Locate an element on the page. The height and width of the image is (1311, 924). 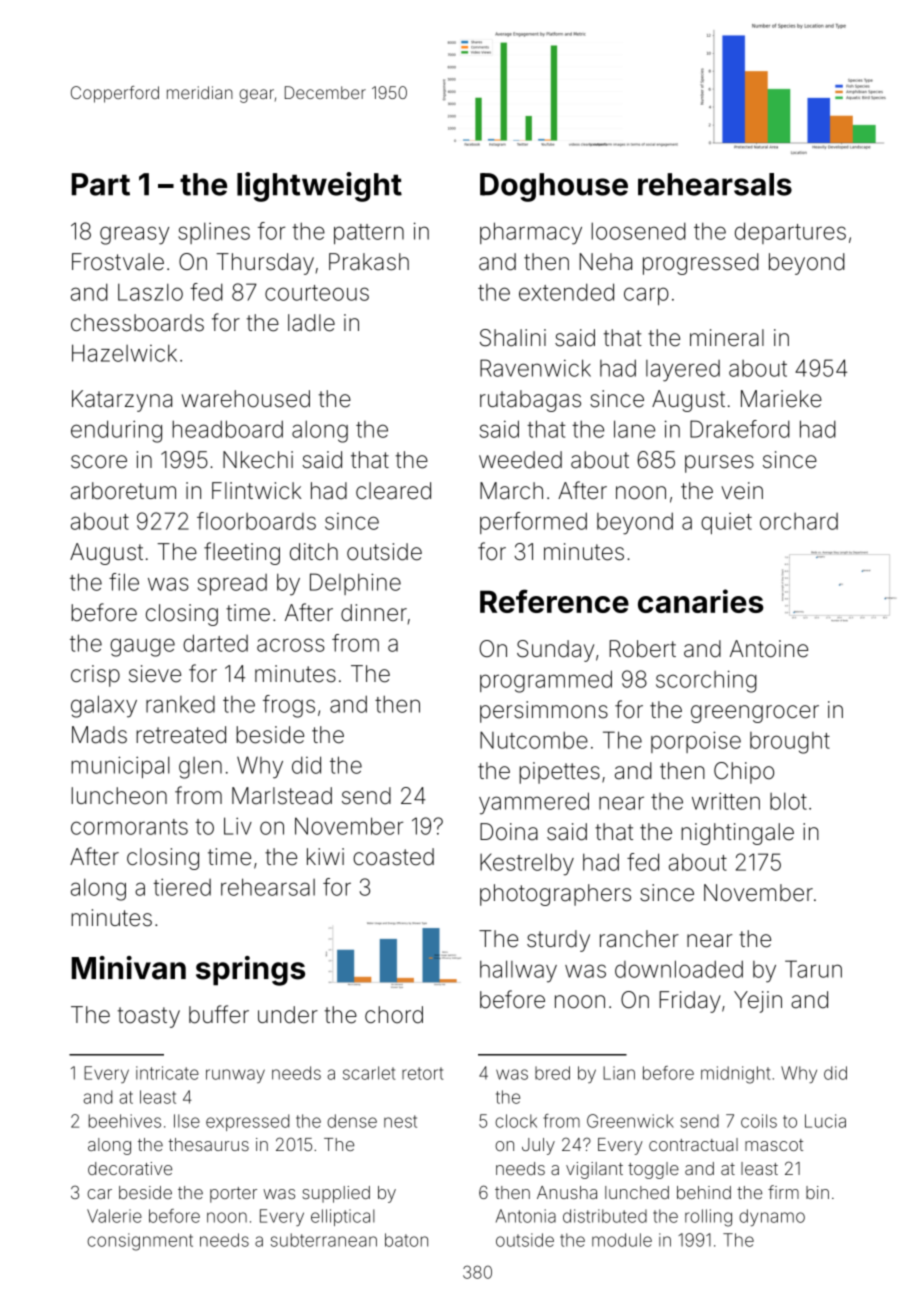
programmed is located at coordinates (546, 681).
